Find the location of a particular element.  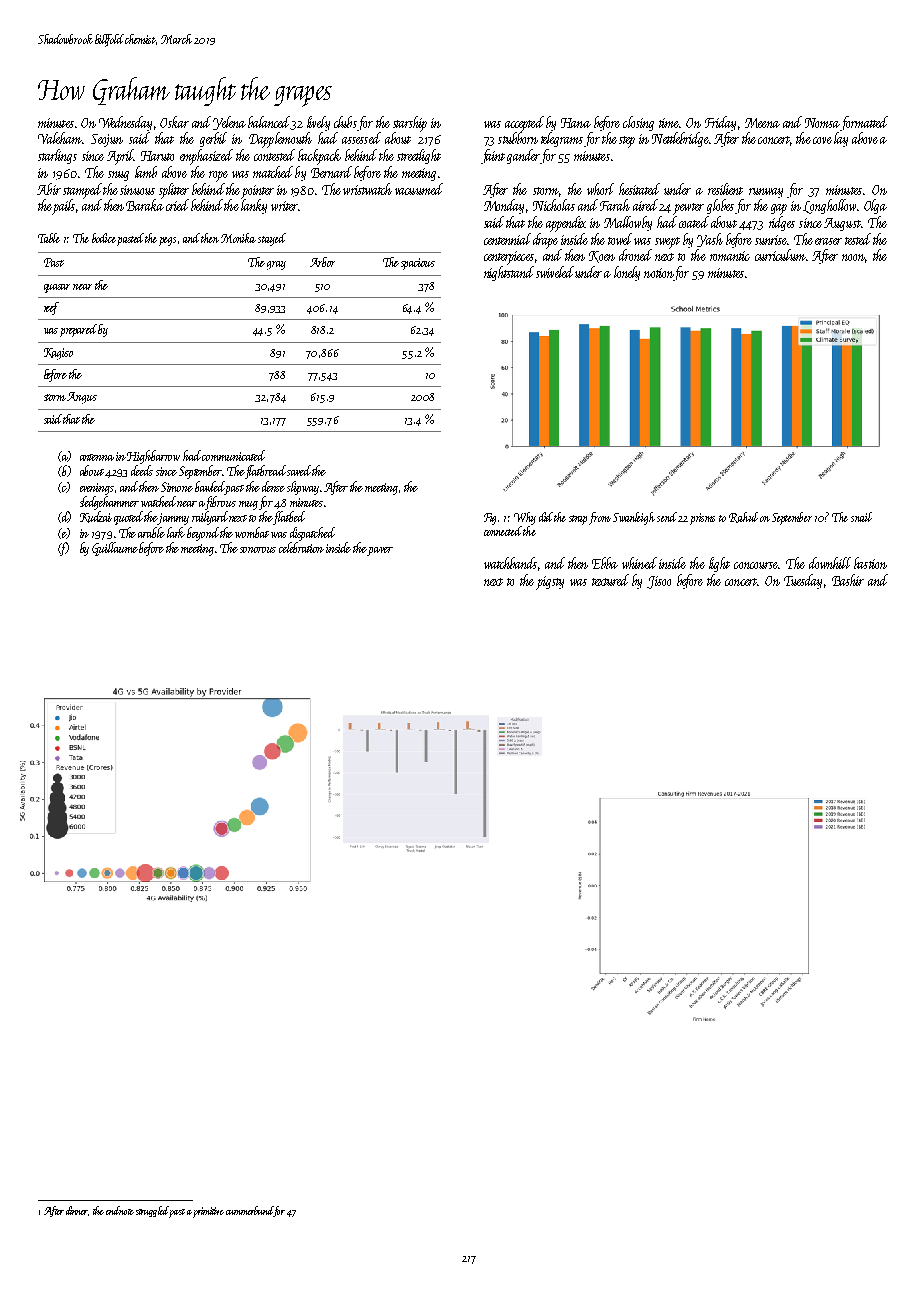

cummerbund is located at coordinates (250, 1211).
